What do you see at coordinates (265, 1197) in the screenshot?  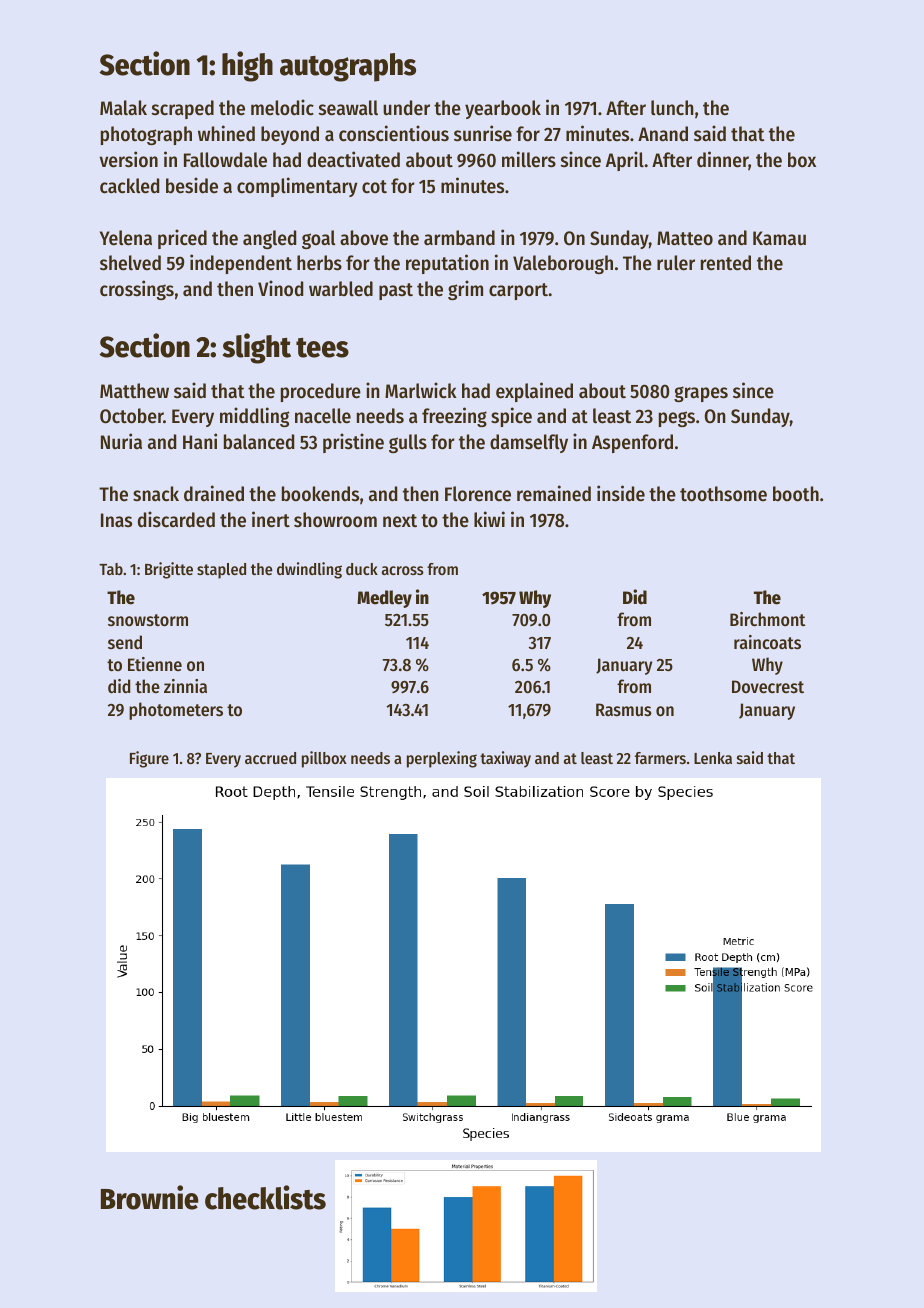 I see `checklists` at bounding box center [265, 1197].
